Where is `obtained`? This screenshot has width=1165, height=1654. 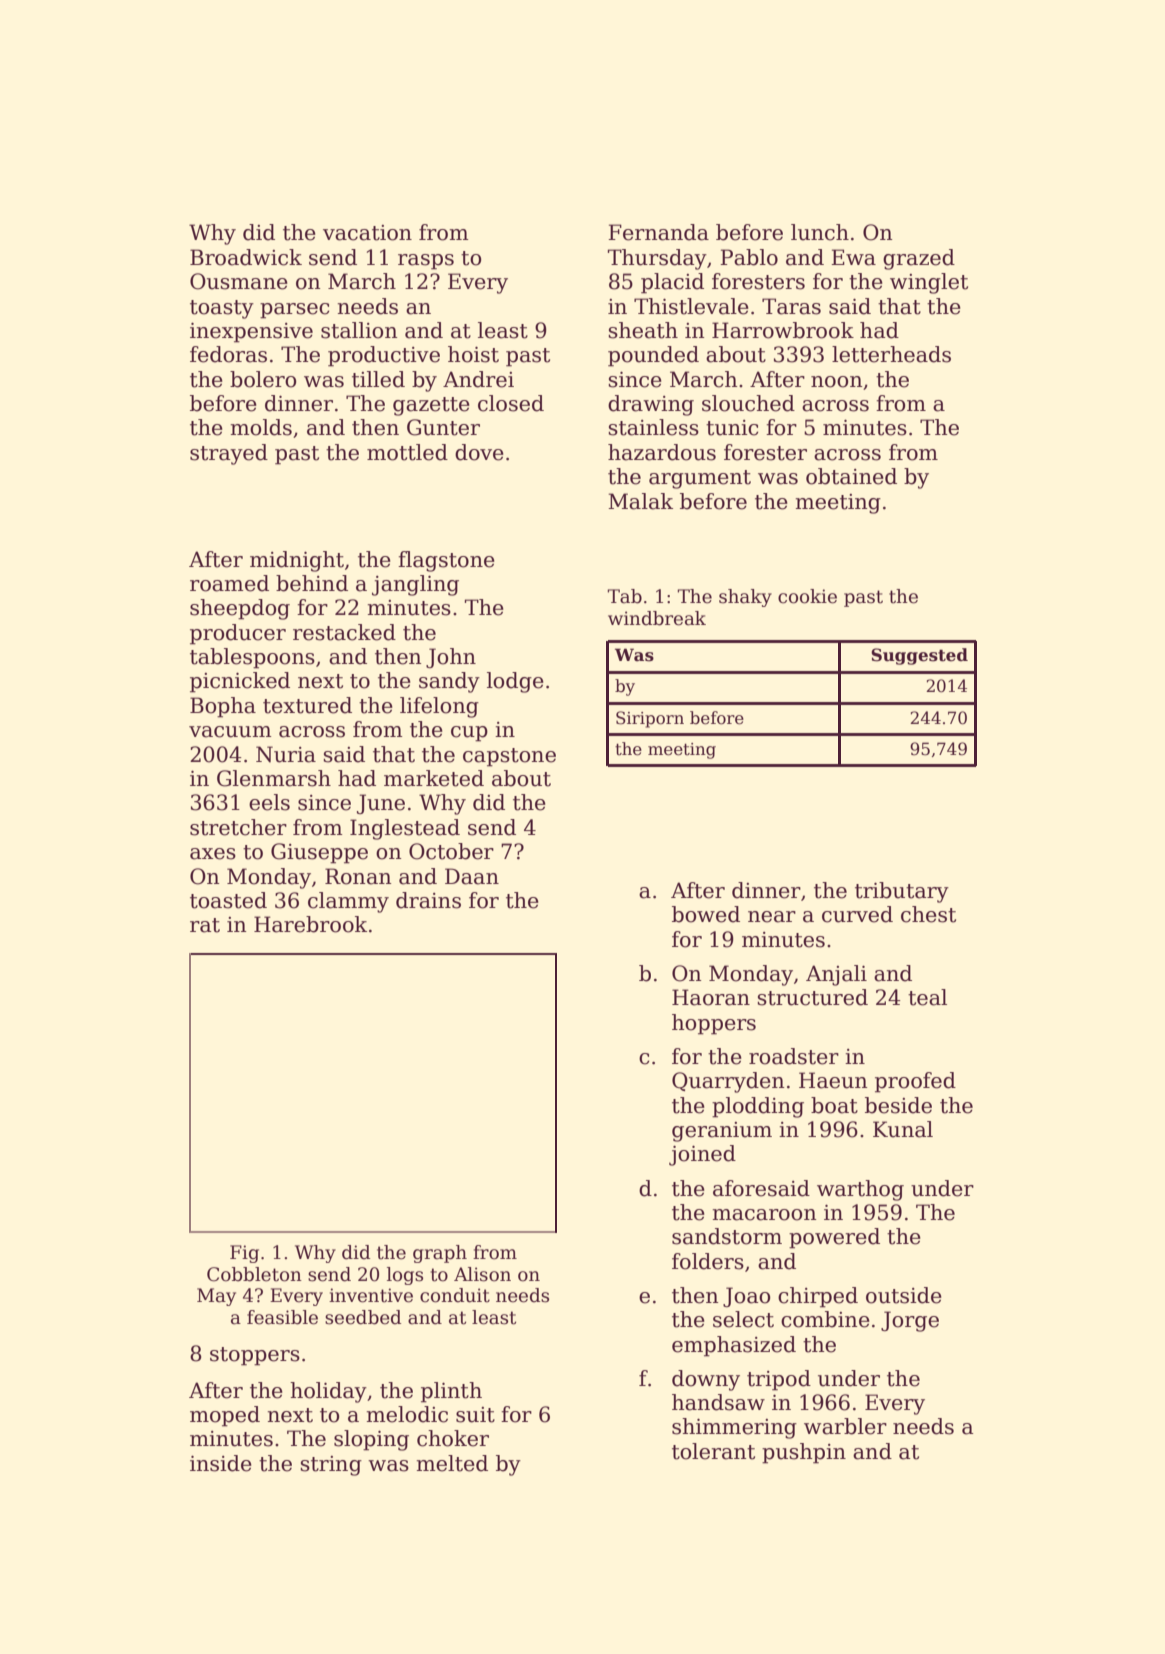
obtained is located at coordinates (851, 476).
